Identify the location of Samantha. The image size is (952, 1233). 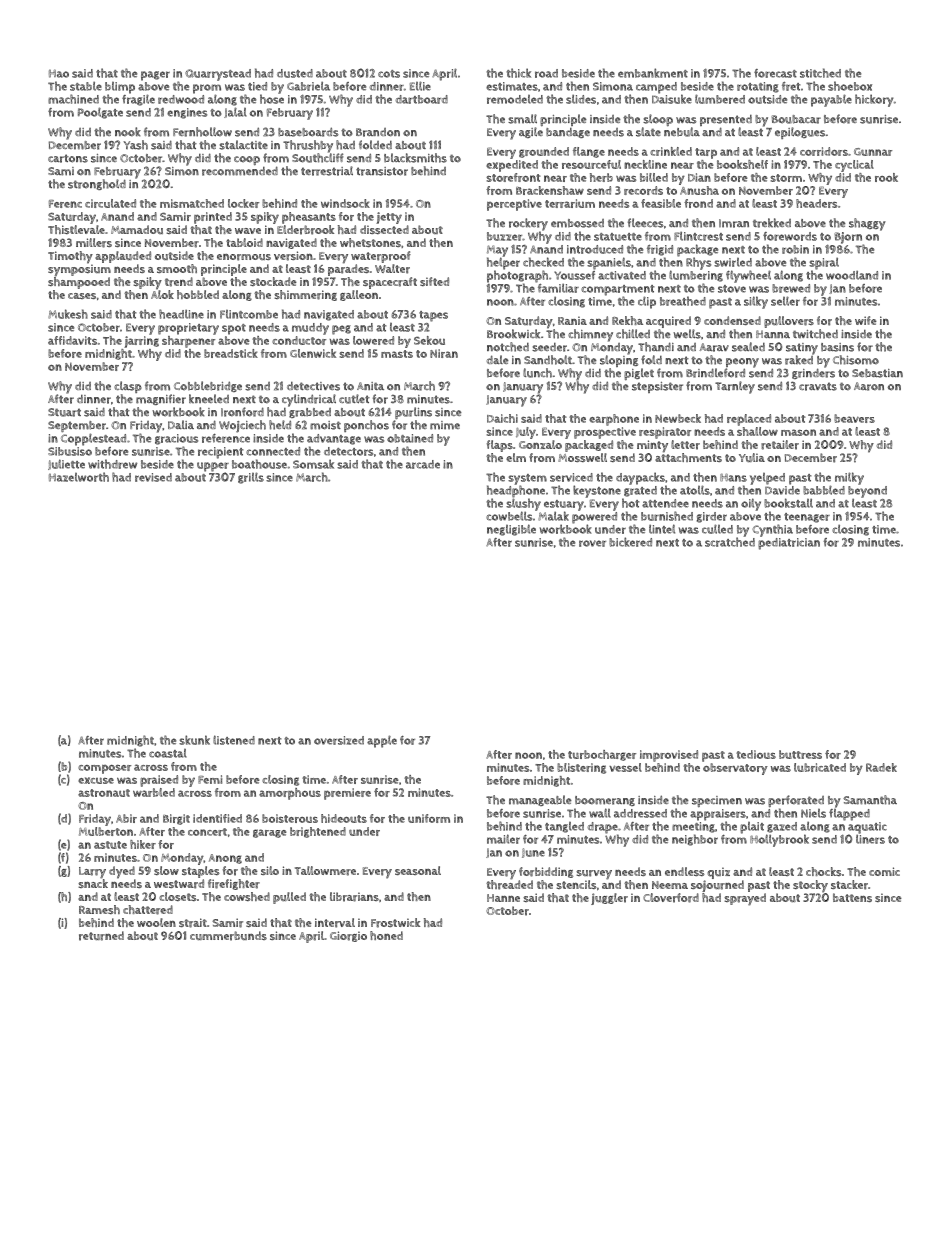
(870, 800).
